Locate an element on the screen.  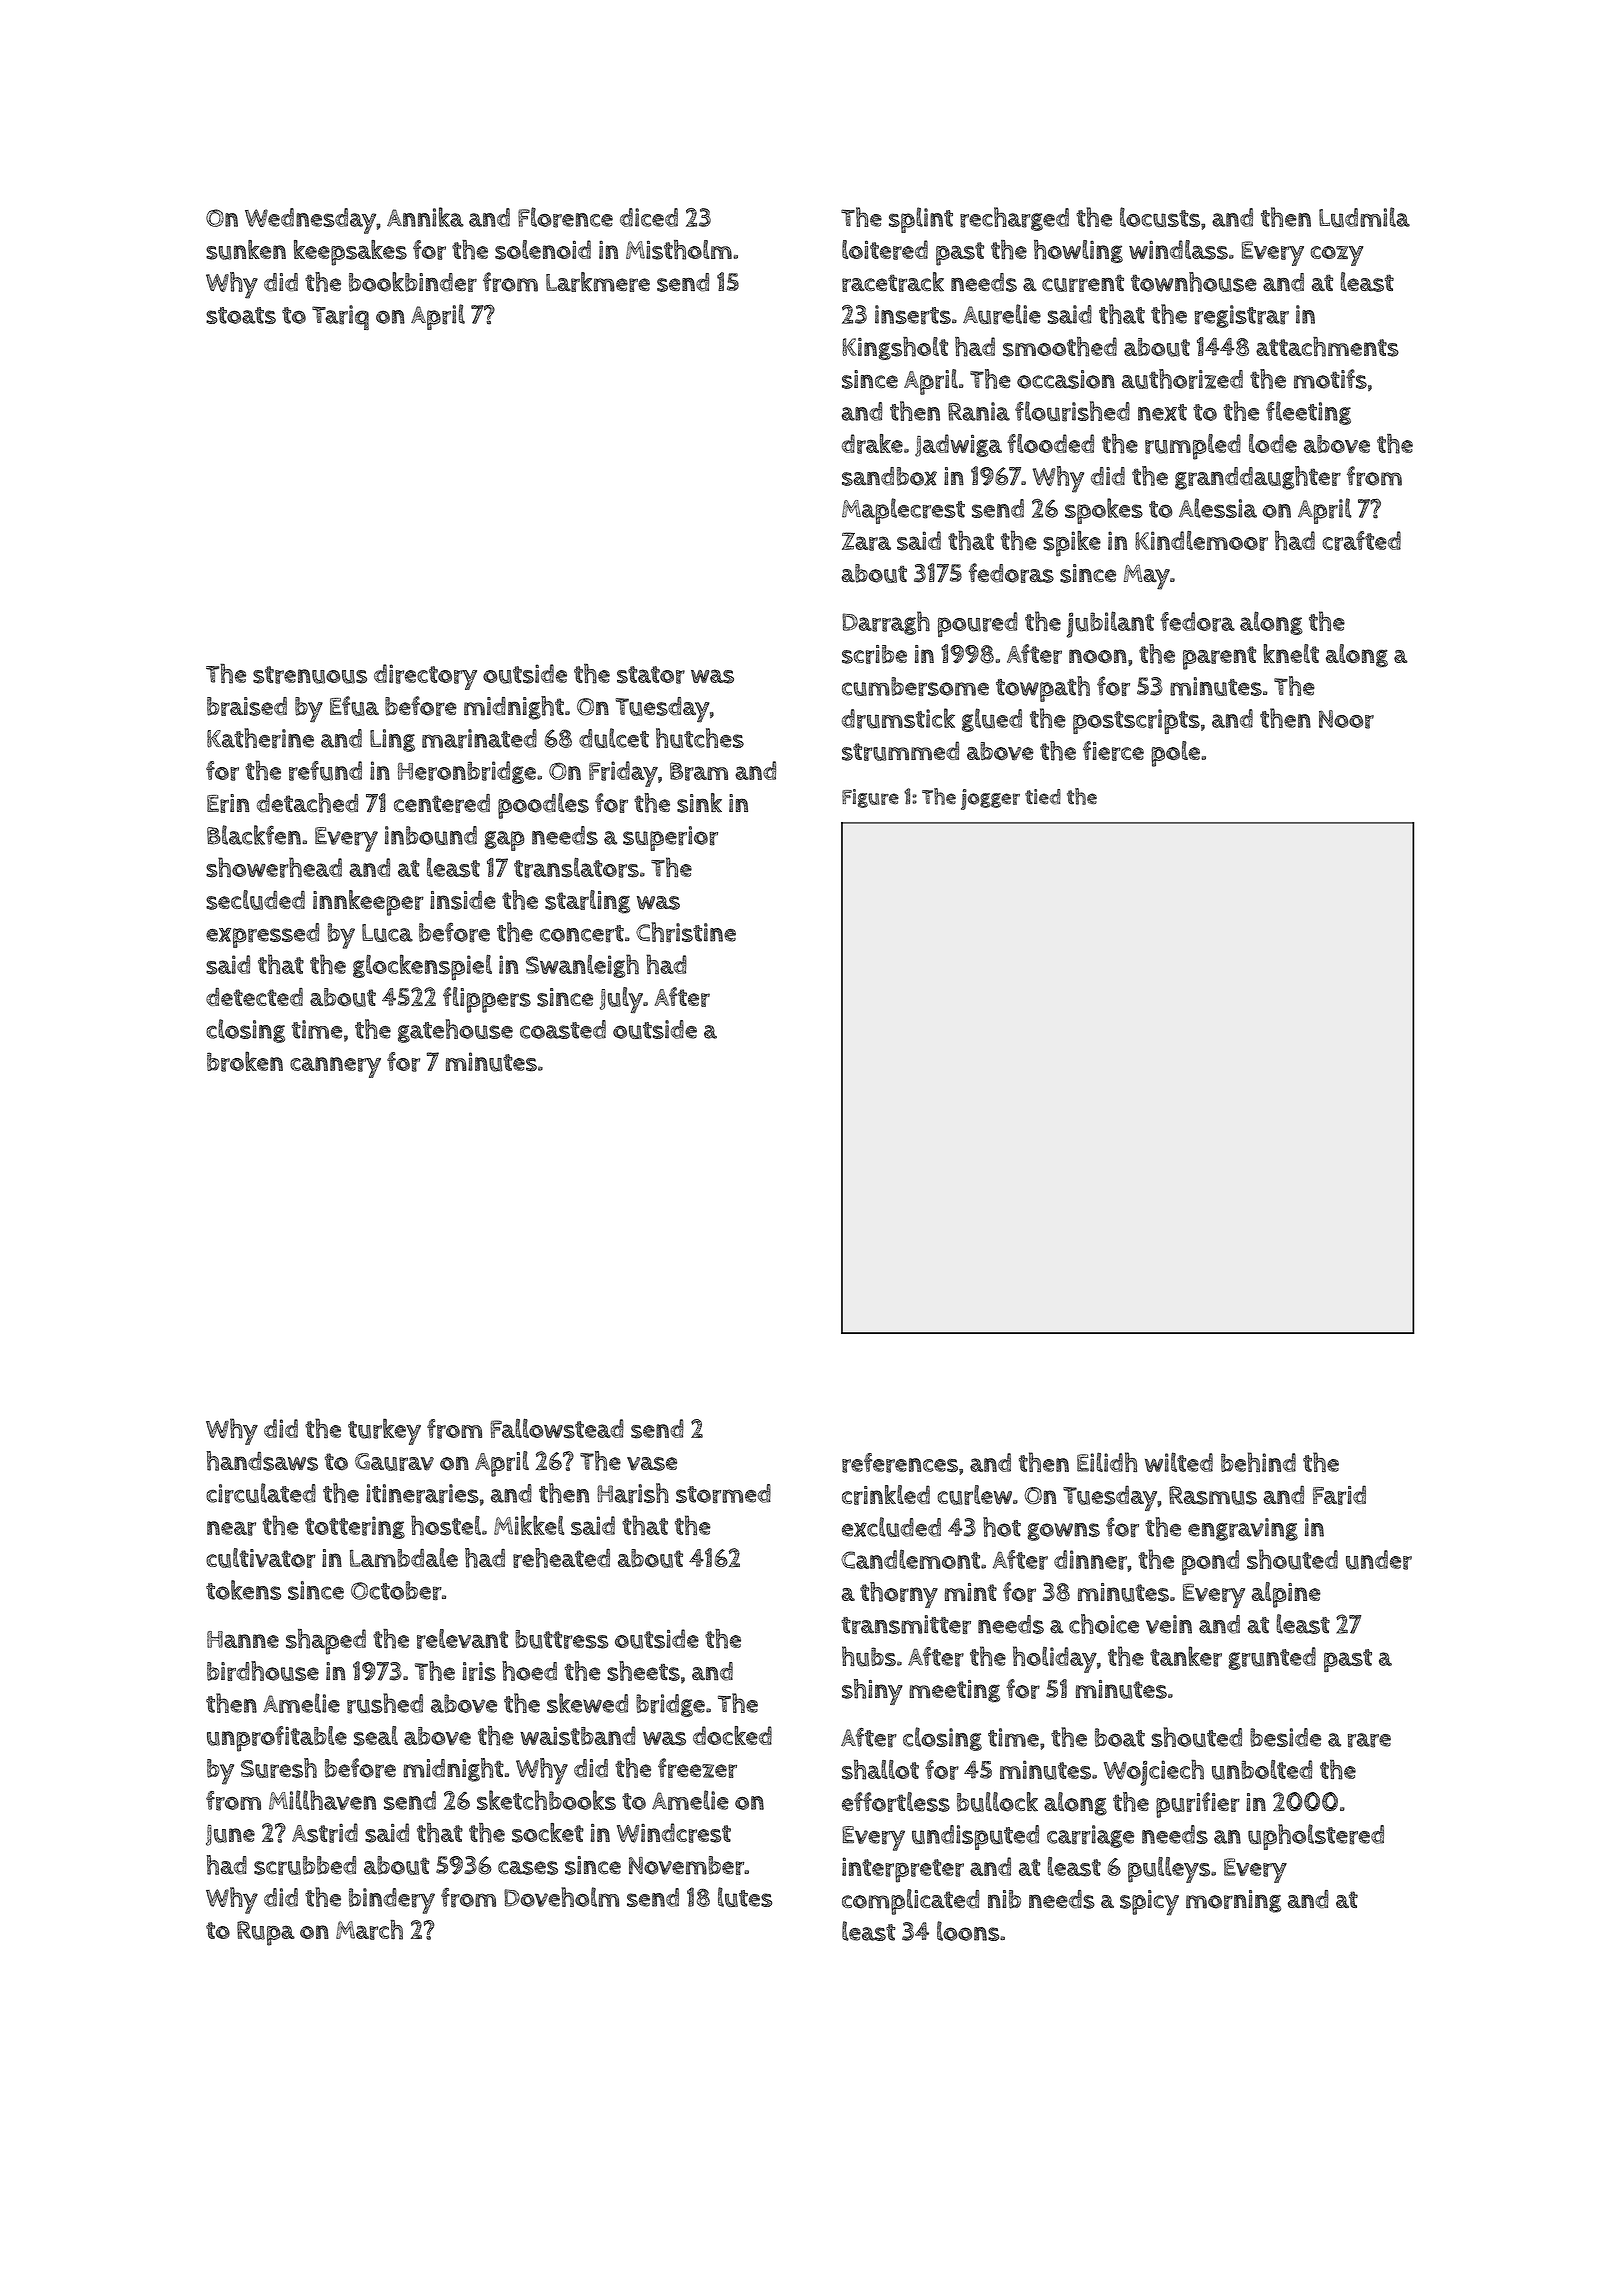
tied is located at coordinates (1043, 797).
